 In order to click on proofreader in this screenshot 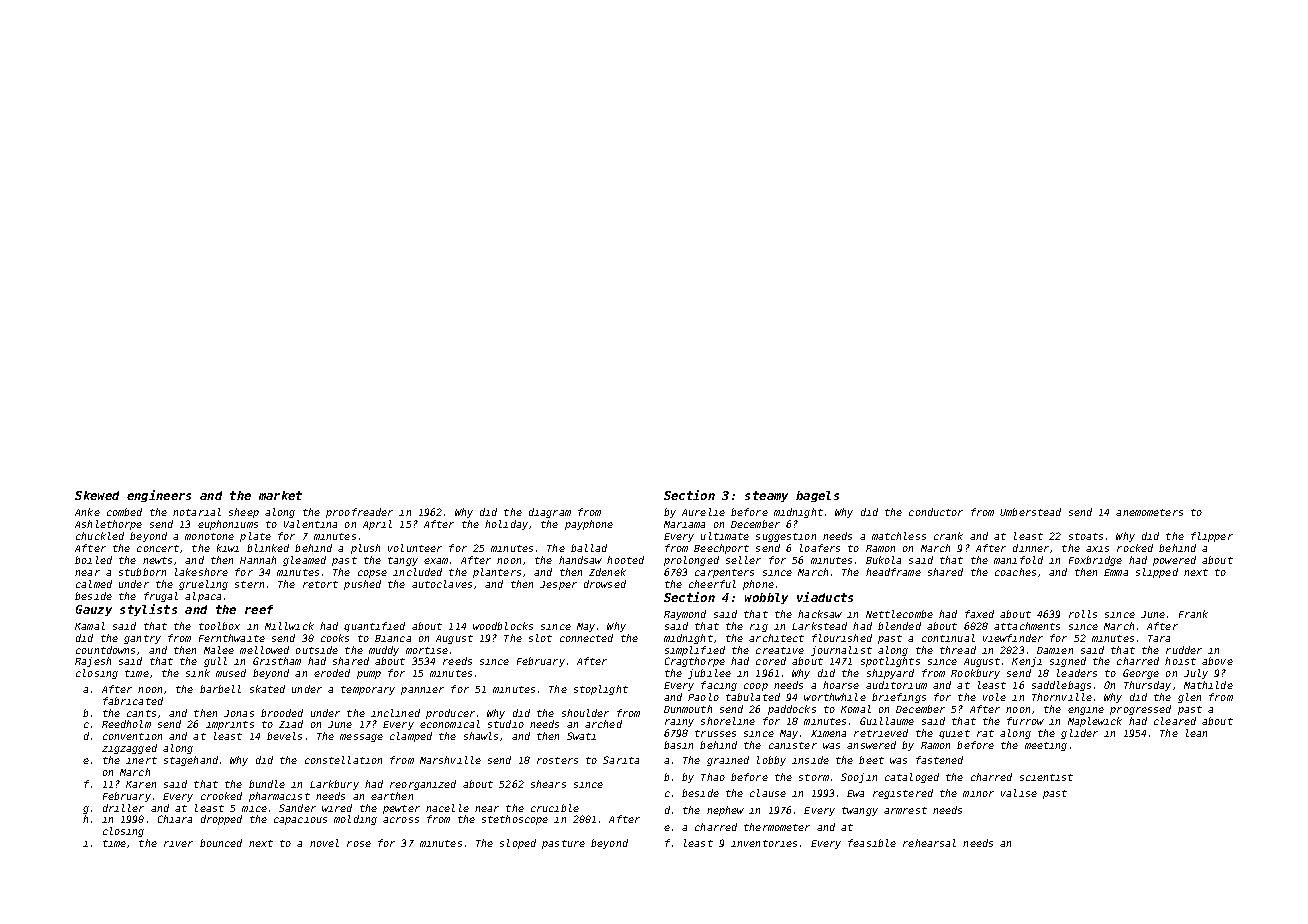, I will do `click(359, 513)`.
